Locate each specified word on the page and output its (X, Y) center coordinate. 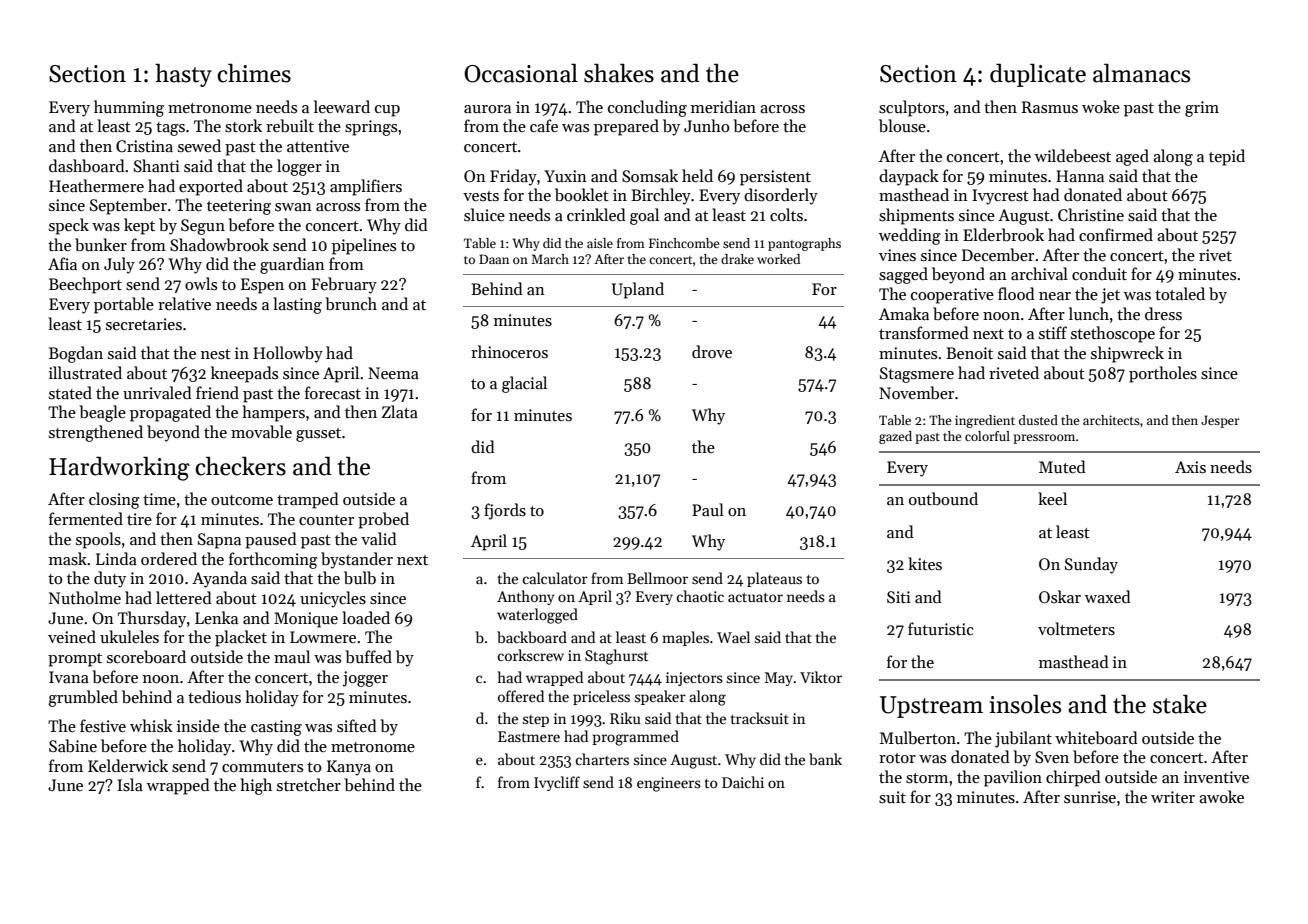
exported (211, 187)
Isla (130, 785)
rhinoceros (509, 351)
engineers (669, 784)
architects (1111, 420)
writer (1173, 797)
